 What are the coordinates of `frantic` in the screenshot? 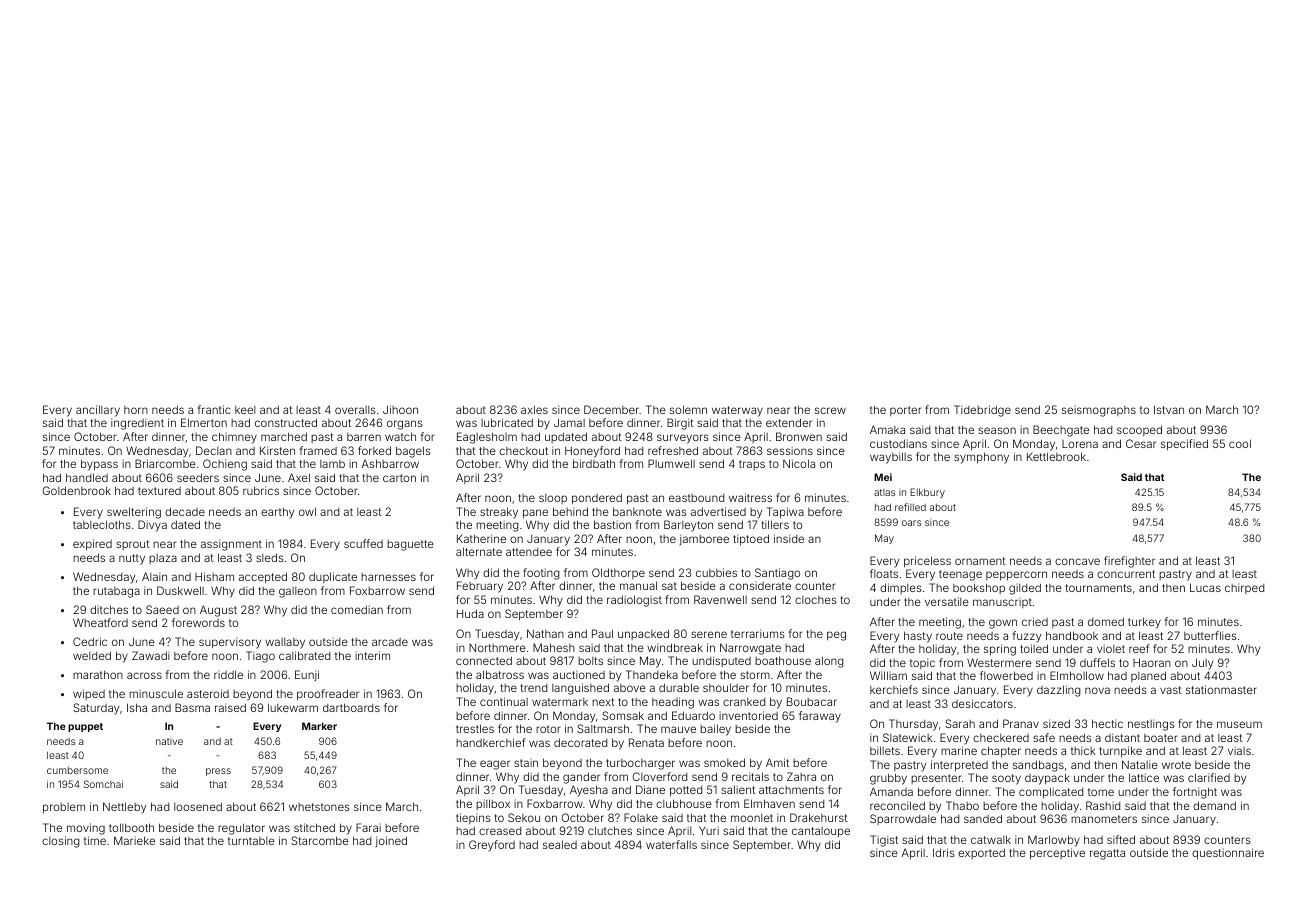 It's located at (214, 409).
